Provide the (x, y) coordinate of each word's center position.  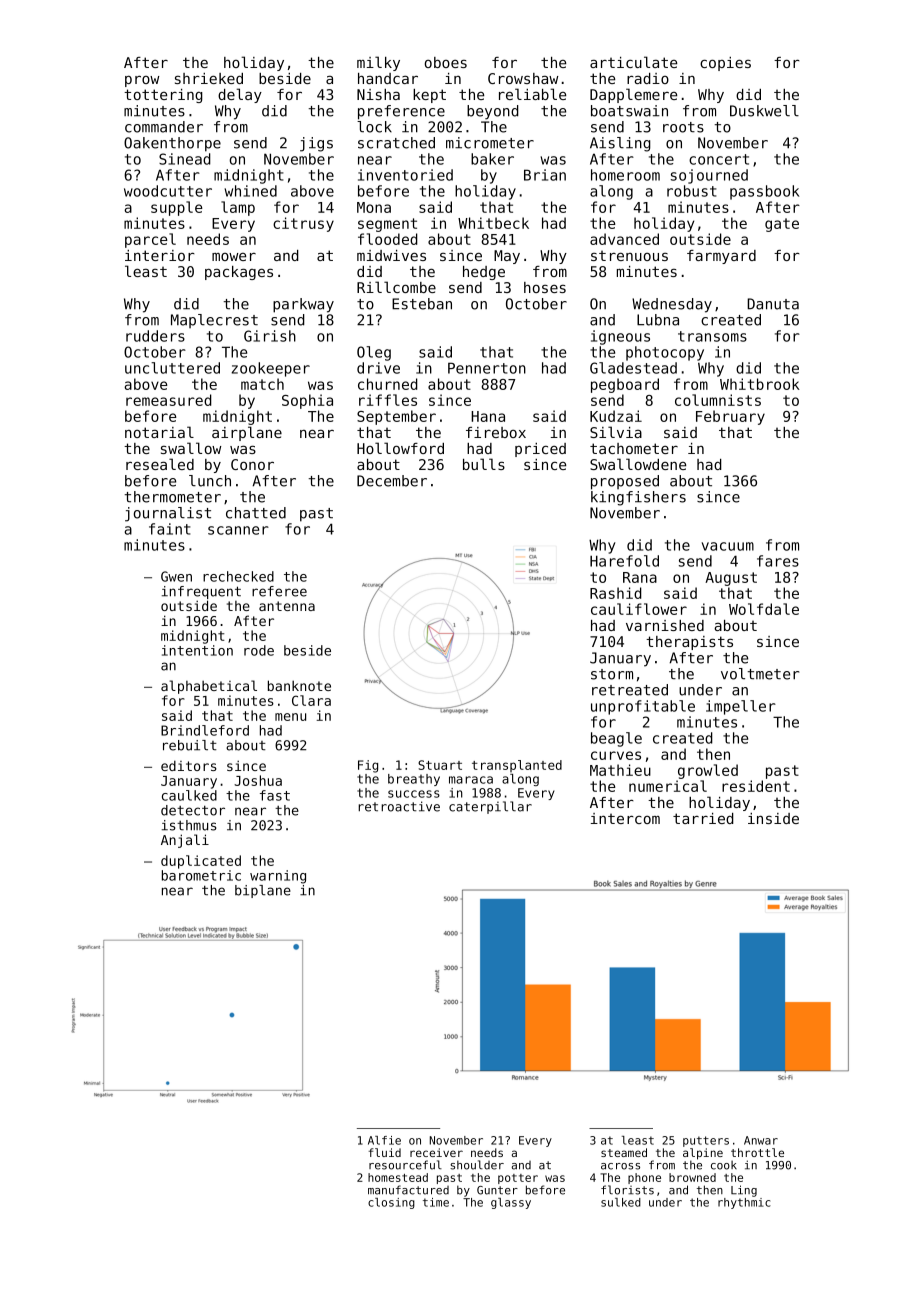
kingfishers (638, 498)
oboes (446, 62)
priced (540, 450)
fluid (385, 1152)
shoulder (477, 1165)
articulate (633, 62)
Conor (252, 464)
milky (378, 63)
